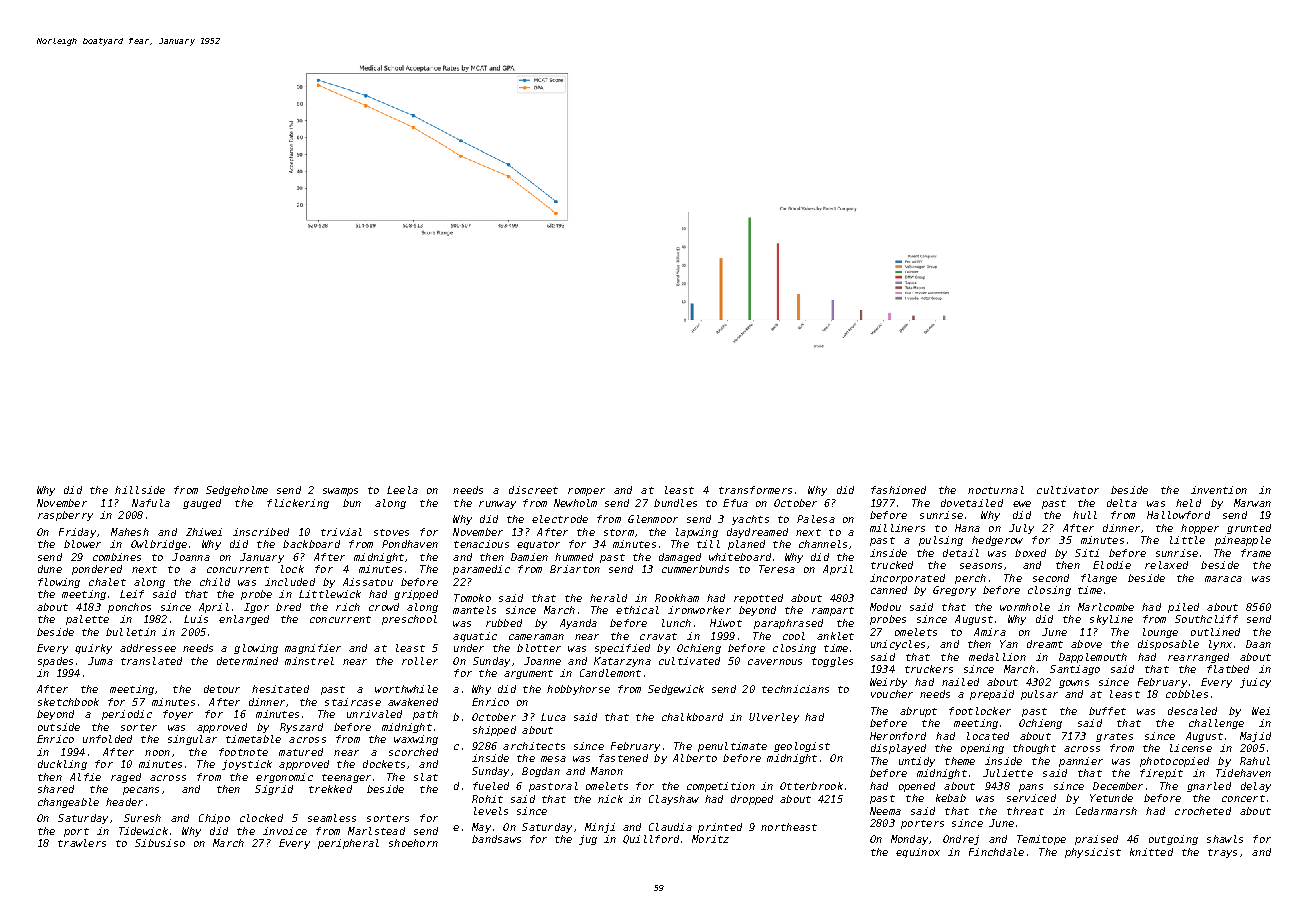  What do you see at coordinates (1219, 490) in the image?
I see `invention` at bounding box center [1219, 490].
